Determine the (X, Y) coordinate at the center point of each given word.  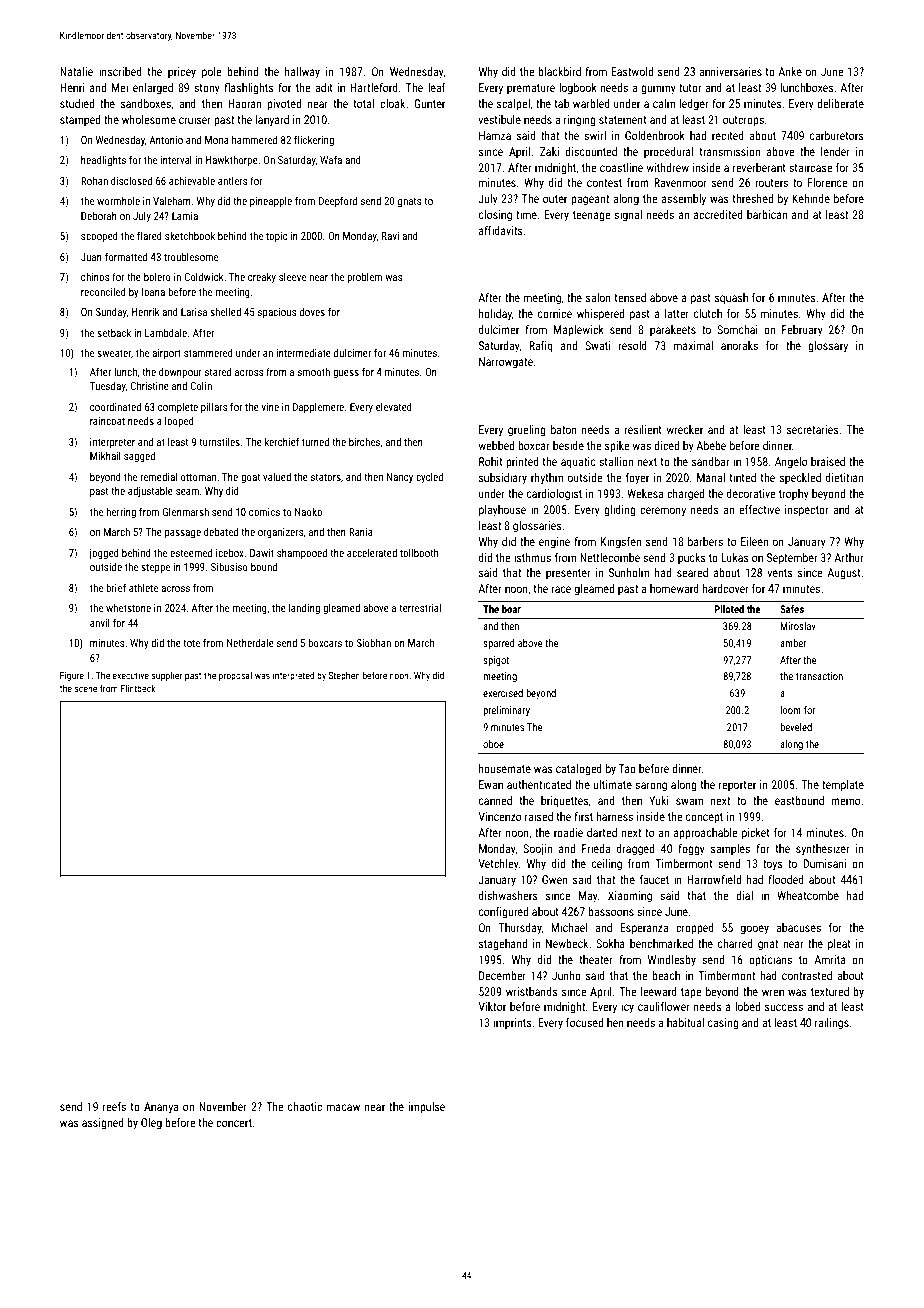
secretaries (813, 429)
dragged (635, 850)
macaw (343, 1107)
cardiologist (554, 495)
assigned (103, 1124)
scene (86, 689)
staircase (810, 167)
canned (495, 800)
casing (723, 1024)
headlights (103, 161)
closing (495, 216)
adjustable (150, 492)
